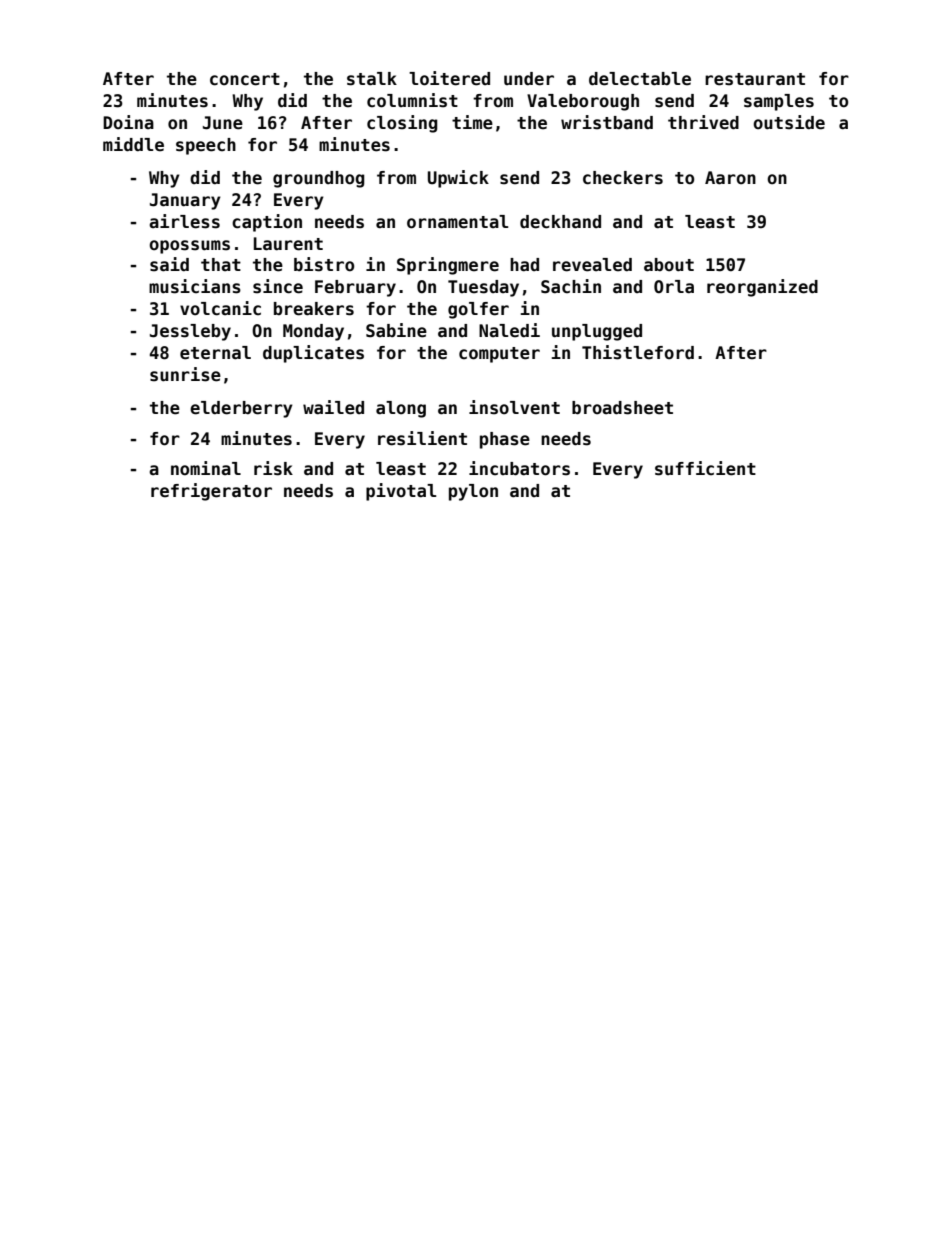  I want to click on risk, so click(273, 468).
